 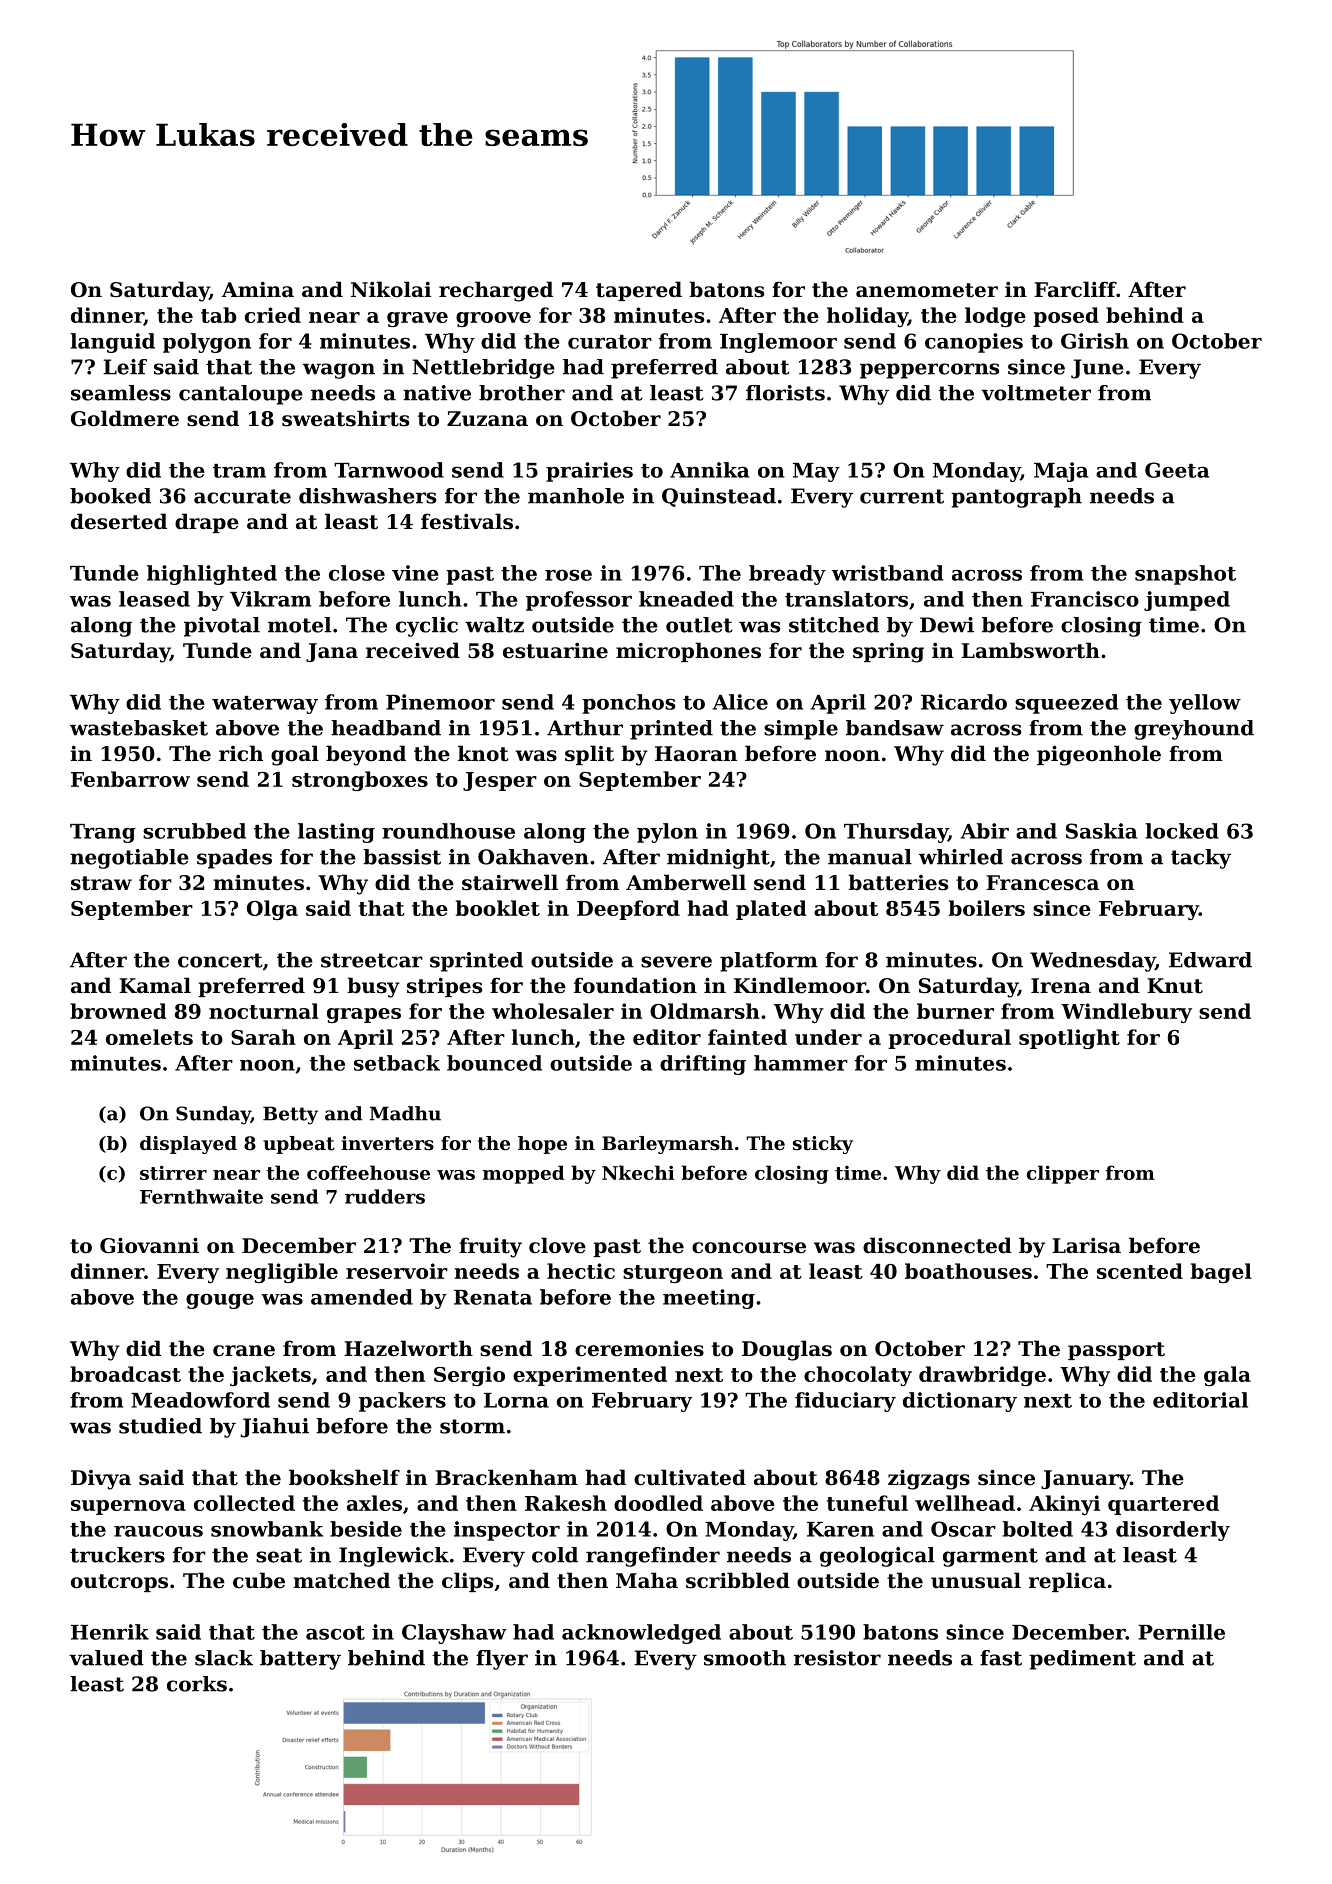 What do you see at coordinates (703, 1065) in the screenshot?
I see `drifting` at bounding box center [703, 1065].
